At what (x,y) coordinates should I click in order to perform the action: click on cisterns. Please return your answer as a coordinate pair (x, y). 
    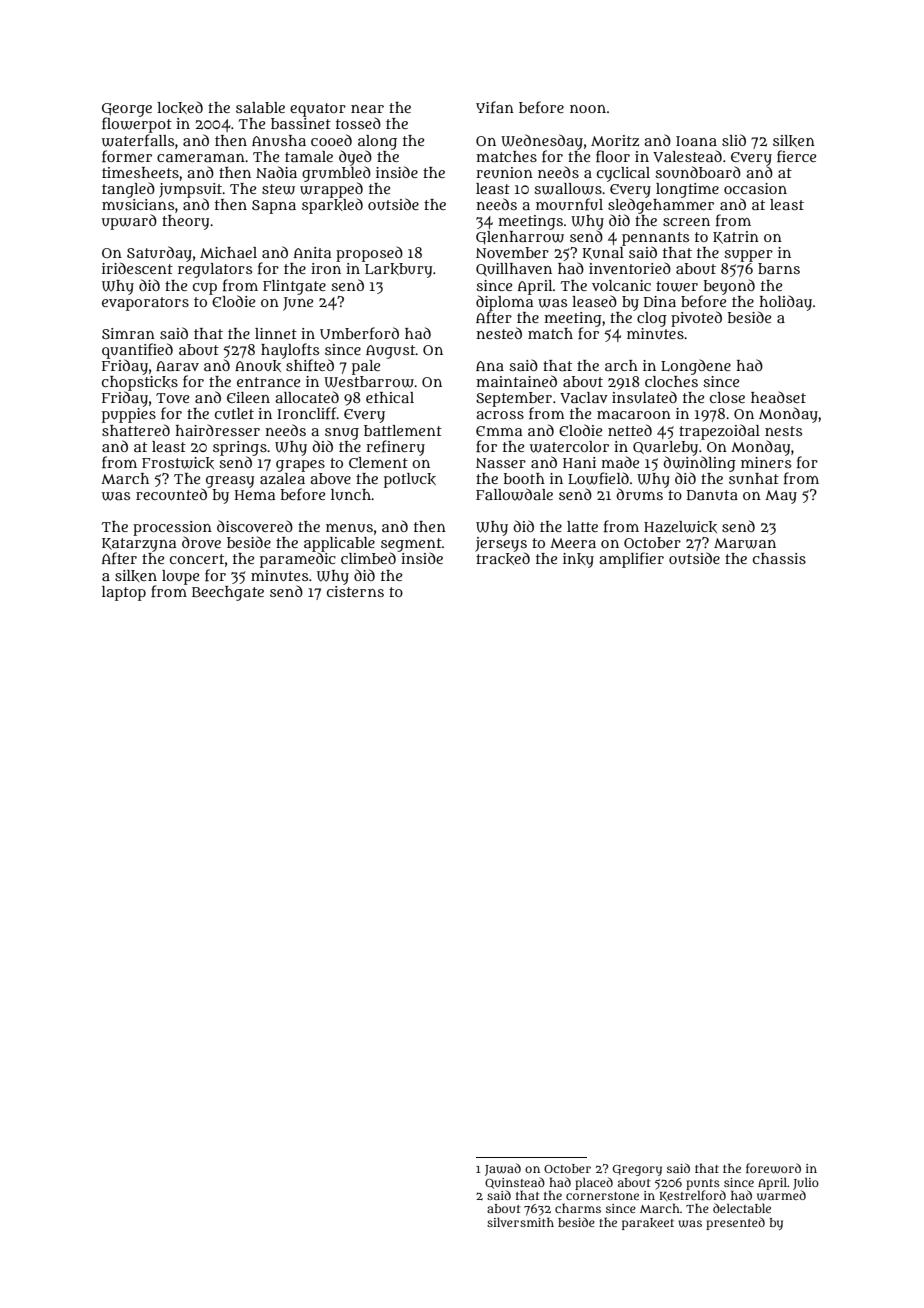
    Looking at the image, I should click on (355, 591).
